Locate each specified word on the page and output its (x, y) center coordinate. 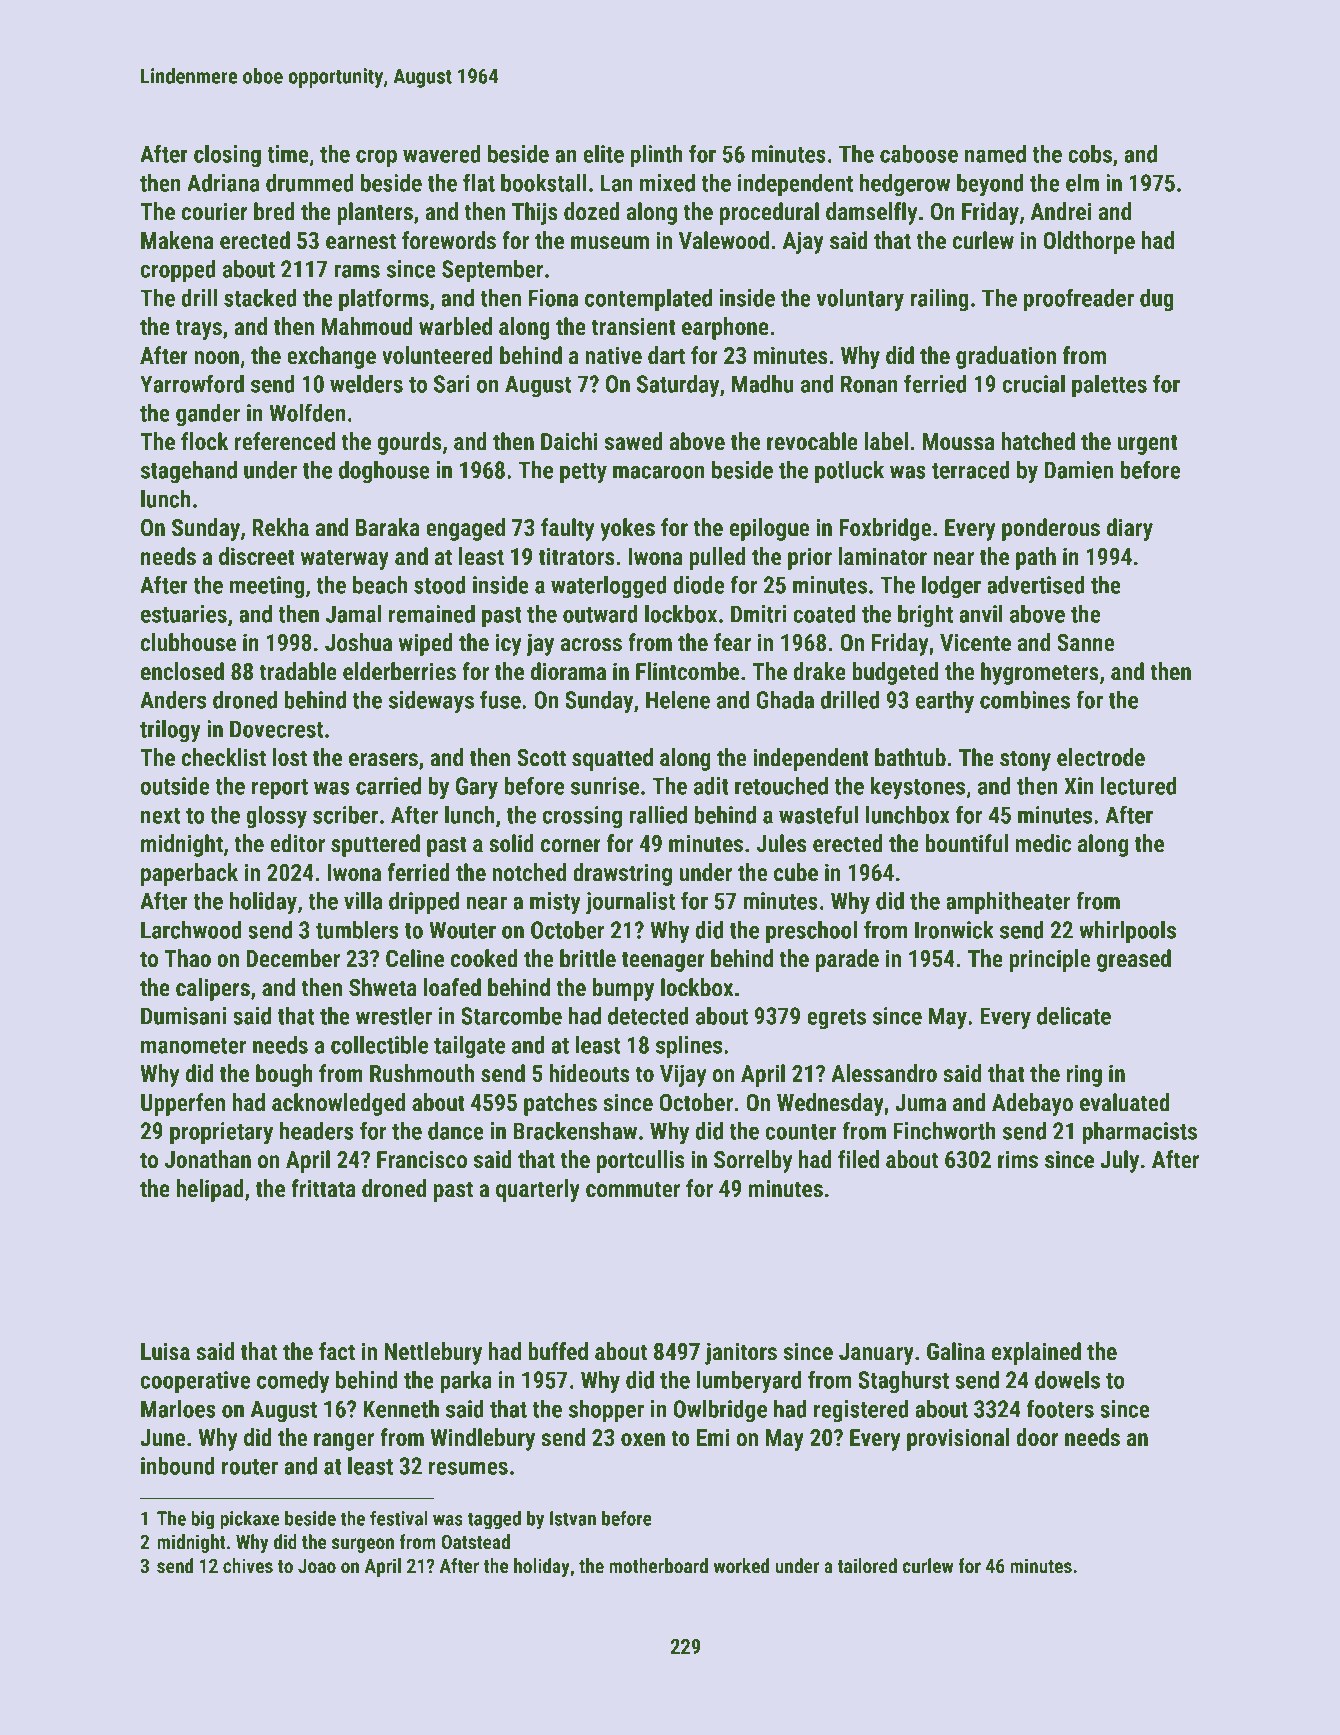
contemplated (648, 300)
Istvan (573, 1518)
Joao (317, 1566)
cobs (1090, 154)
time (288, 154)
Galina (956, 1351)
